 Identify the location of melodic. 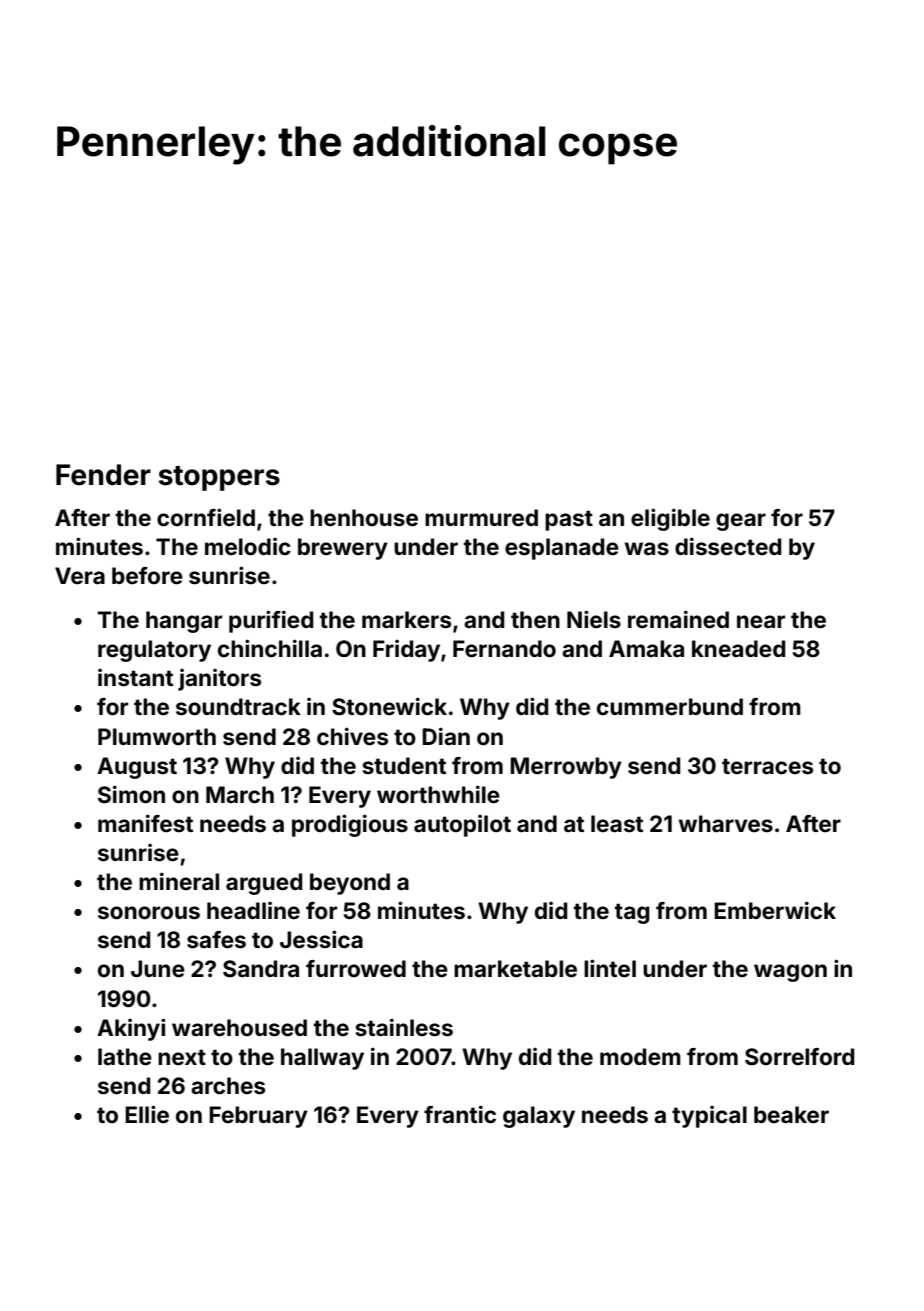
(248, 547).
